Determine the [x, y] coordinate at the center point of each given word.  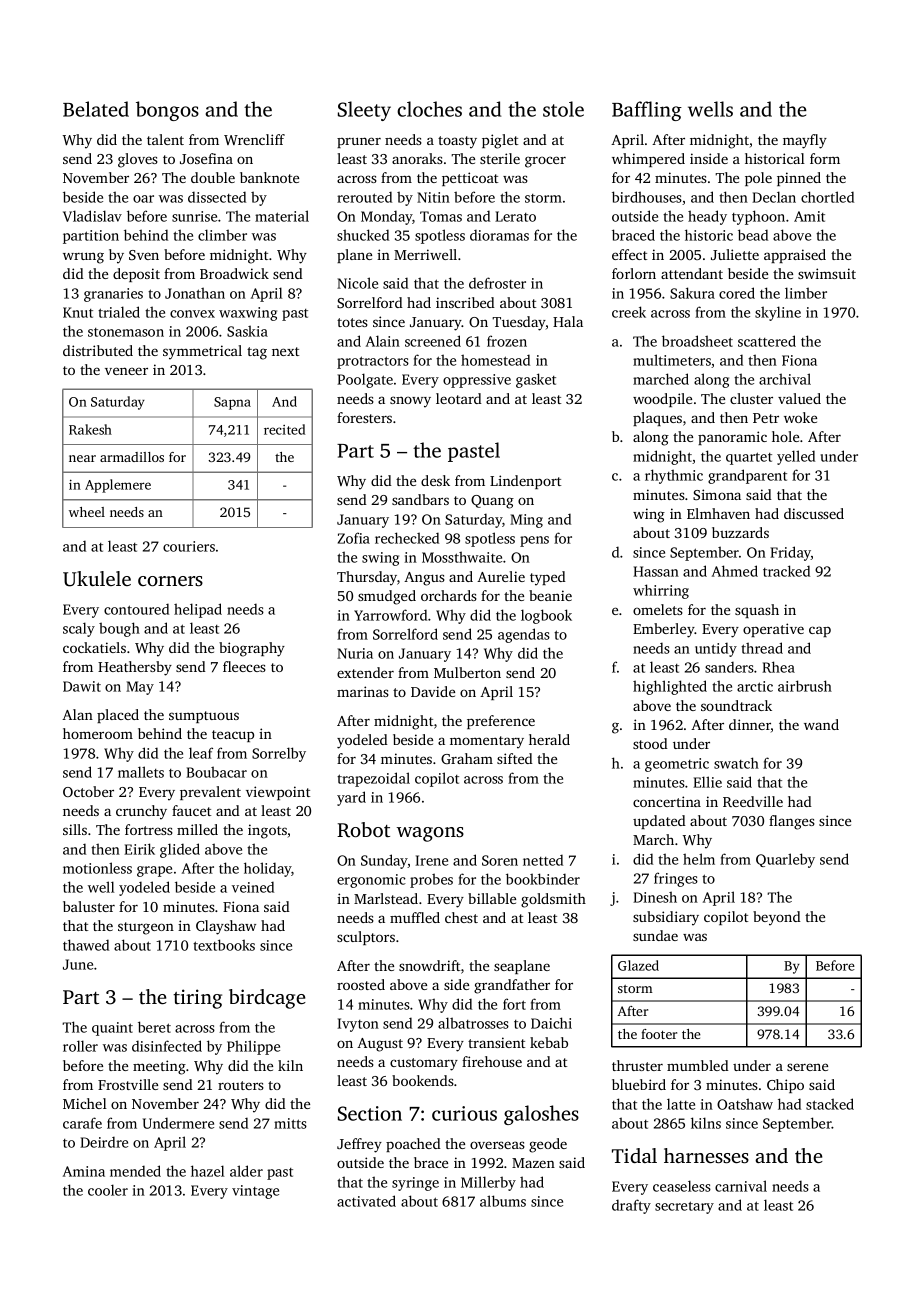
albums [503, 1201]
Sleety [364, 111]
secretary [684, 1207]
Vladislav [92, 216]
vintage [255, 1192]
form [825, 158]
